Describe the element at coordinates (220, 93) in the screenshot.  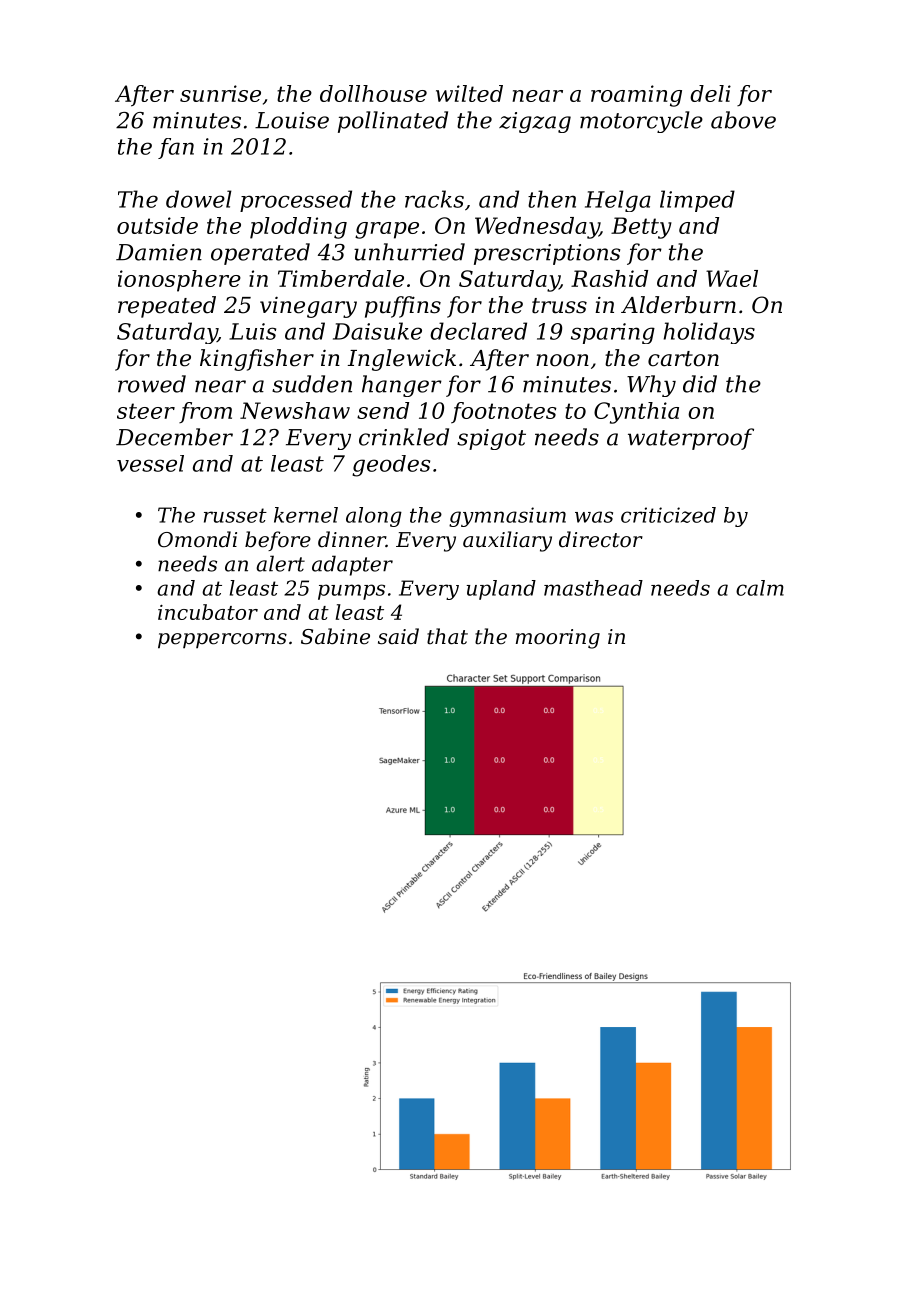
I see `sunrise` at that location.
